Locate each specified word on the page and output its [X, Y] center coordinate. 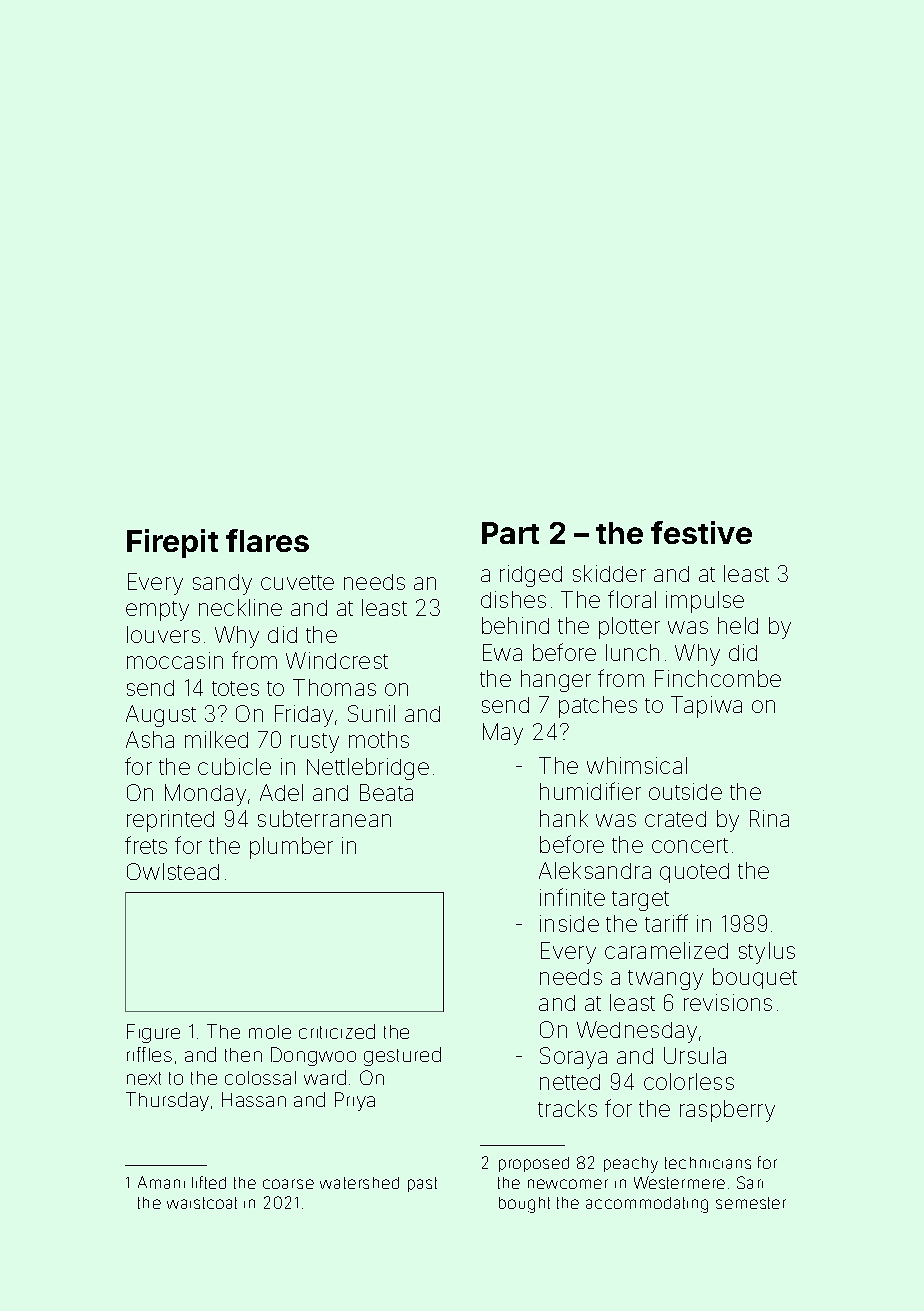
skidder [609, 573]
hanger [556, 681]
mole [270, 1032]
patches [598, 707]
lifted [209, 1182]
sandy [222, 584]
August [161, 716]
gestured [402, 1056]
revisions [728, 1002]
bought [524, 1205]
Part [510, 533]
